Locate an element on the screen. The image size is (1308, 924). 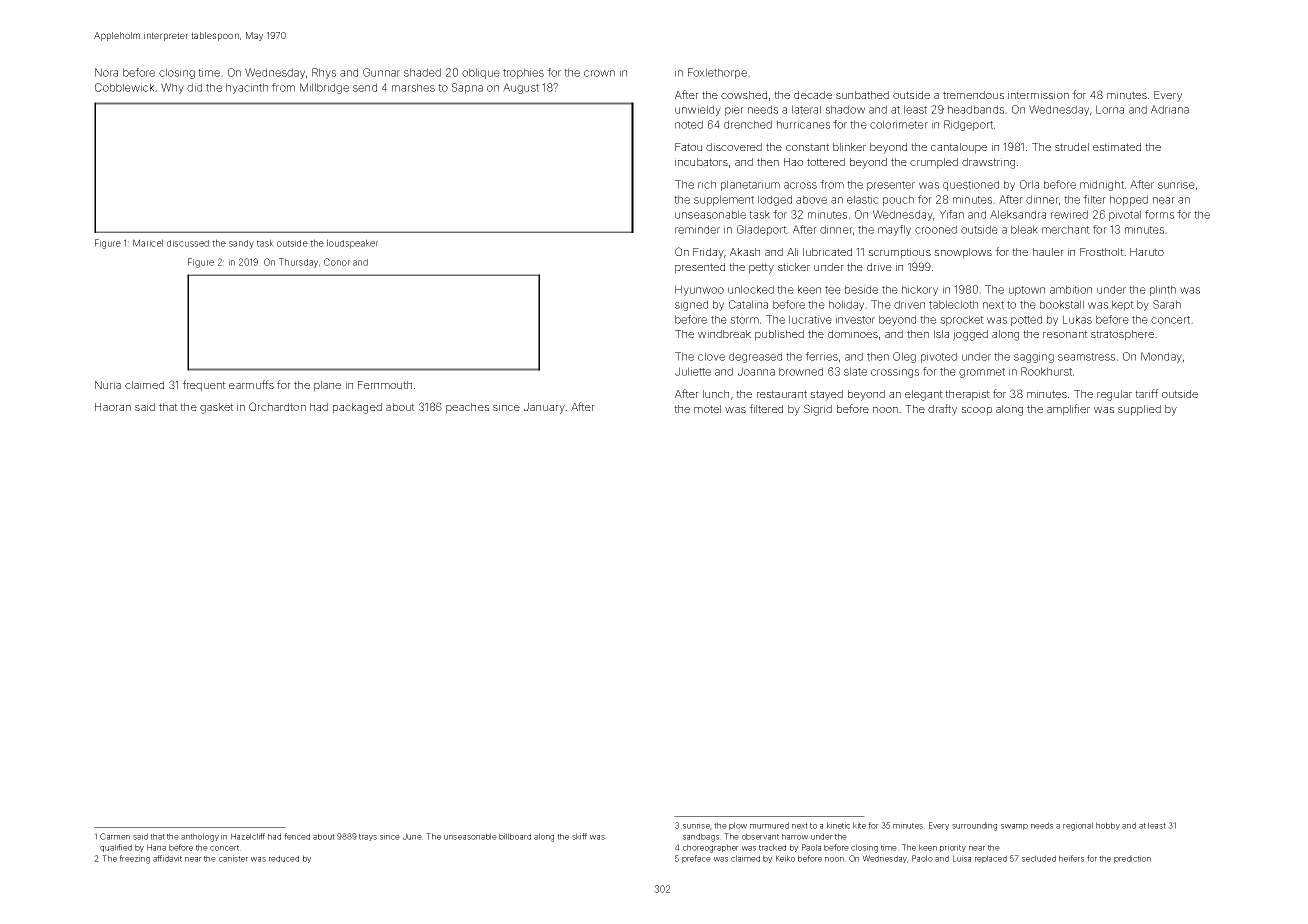
loudspeaker is located at coordinates (352, 244).
